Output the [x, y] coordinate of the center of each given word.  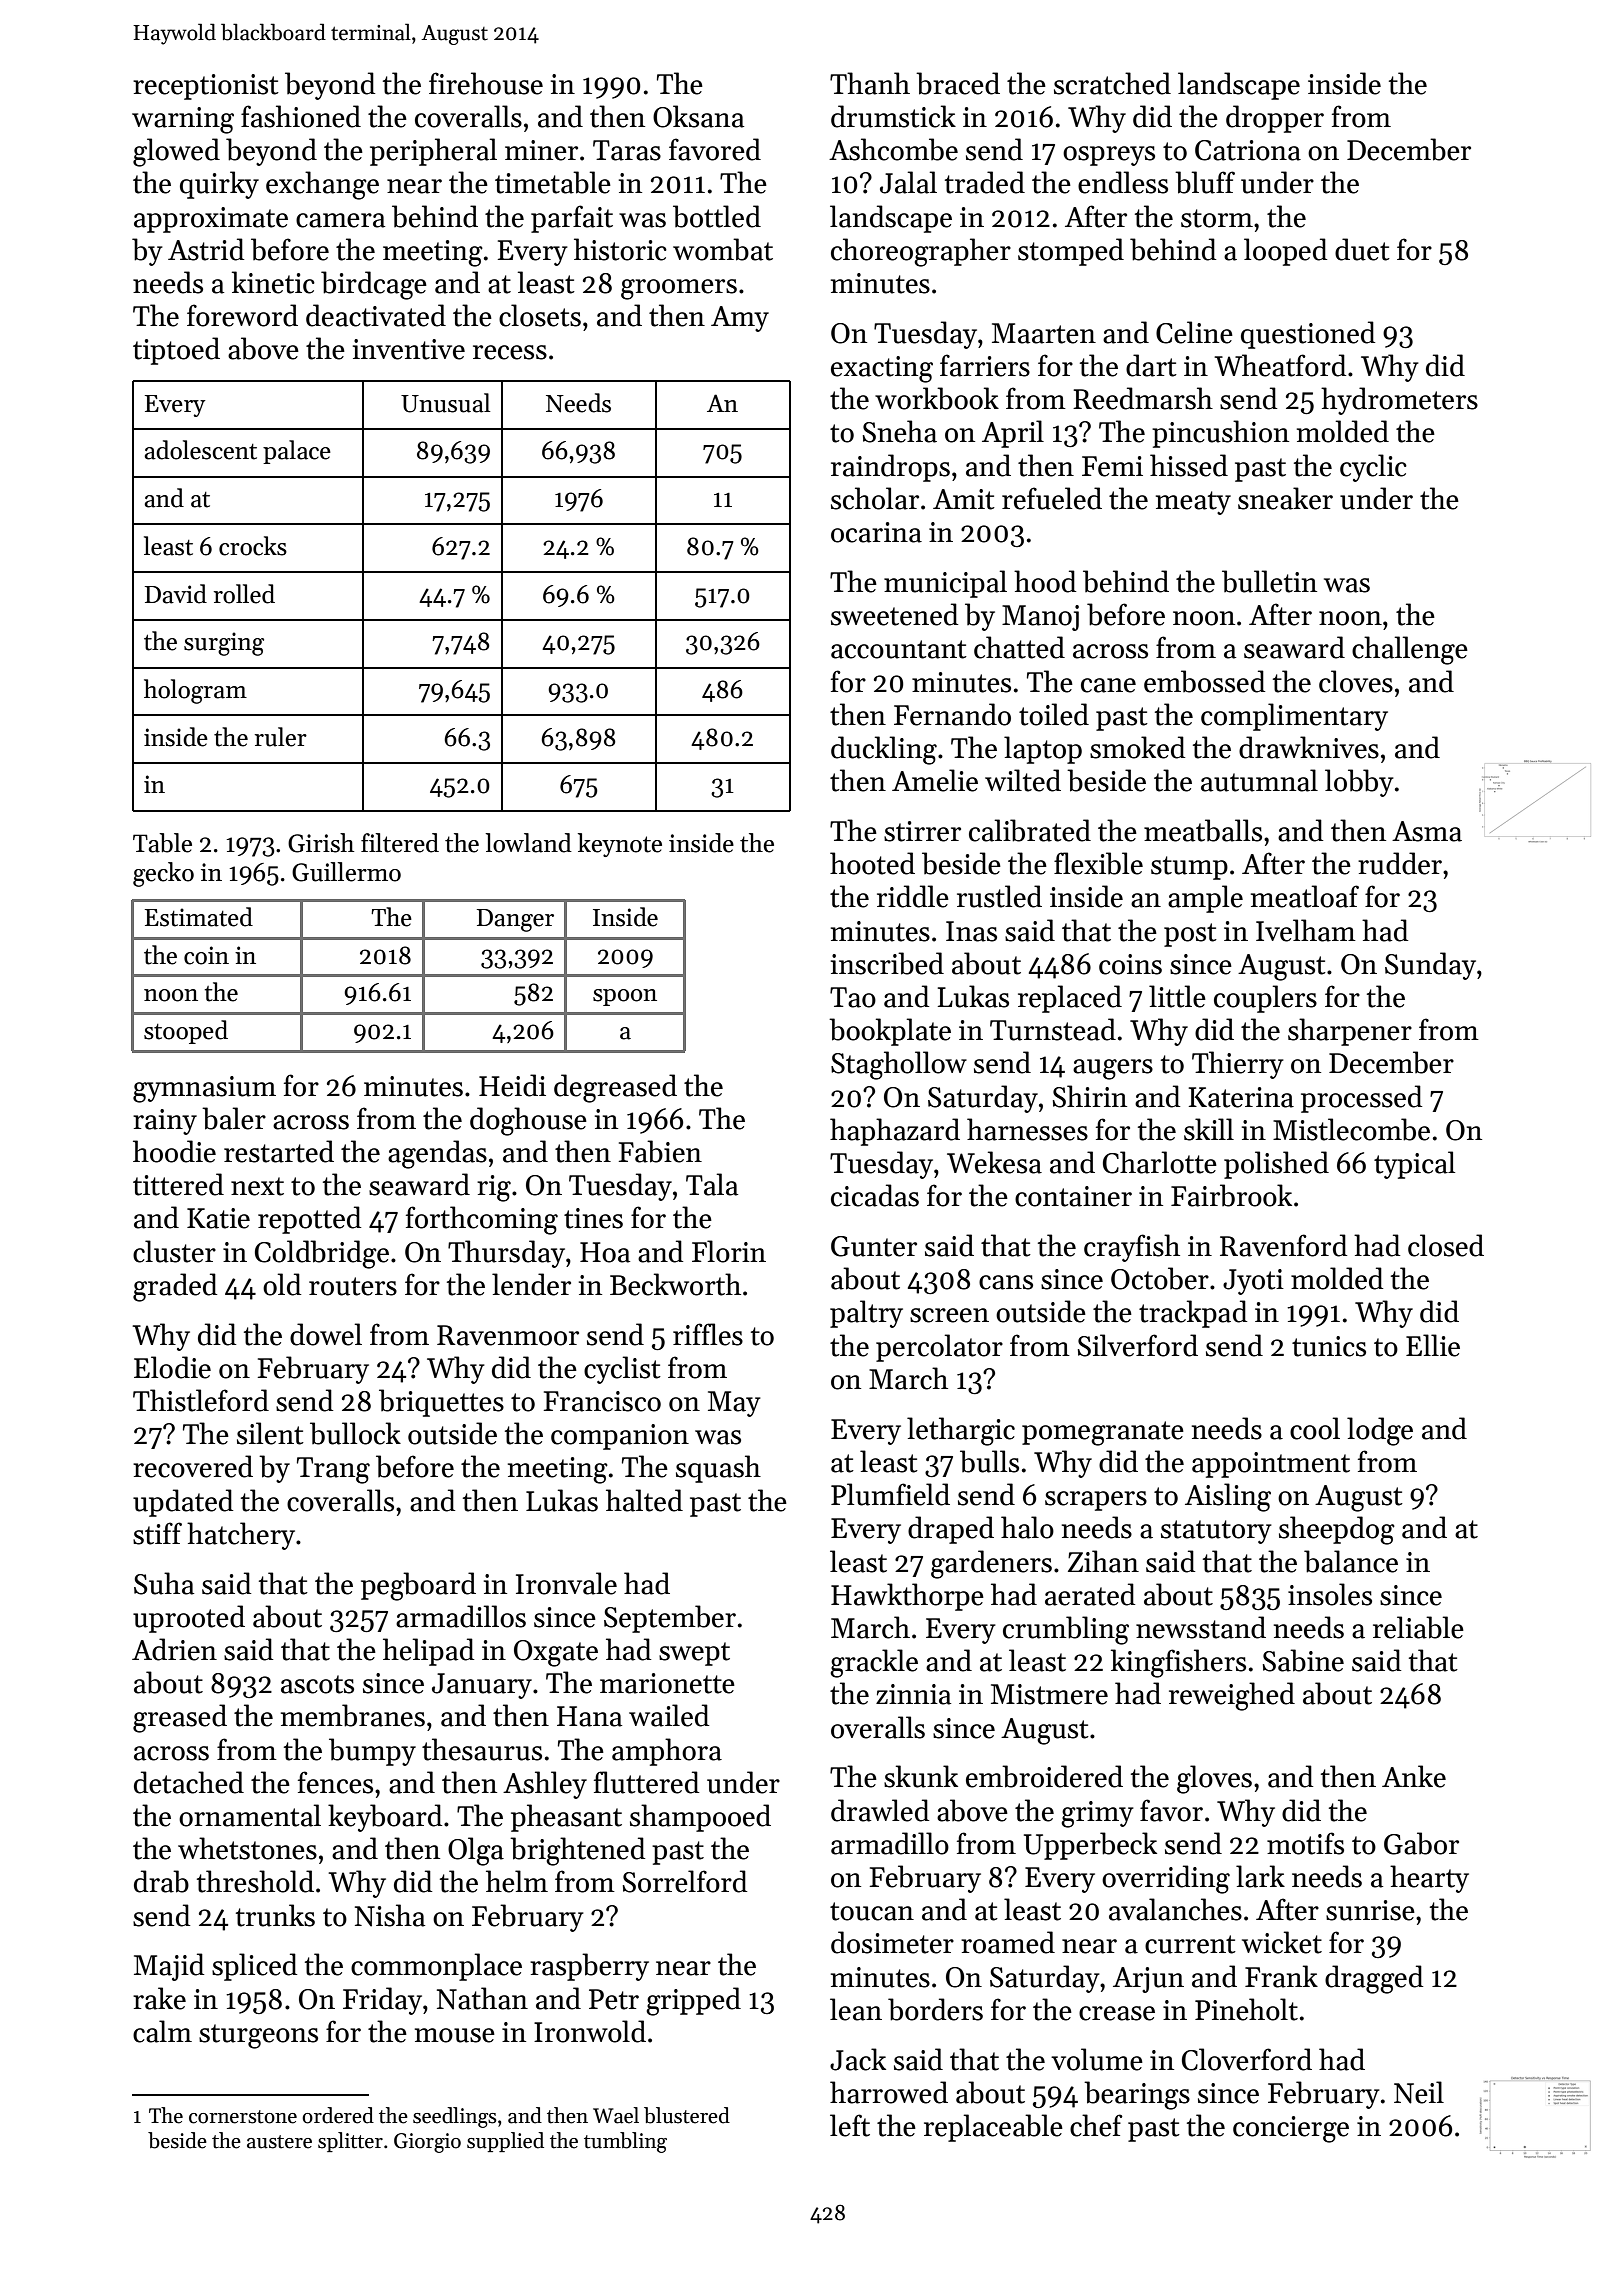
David [176, 594]
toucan [872, 1911]
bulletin [1269, 581]
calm [162, 2031]
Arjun [1148, 1980]
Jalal [908, 182]
